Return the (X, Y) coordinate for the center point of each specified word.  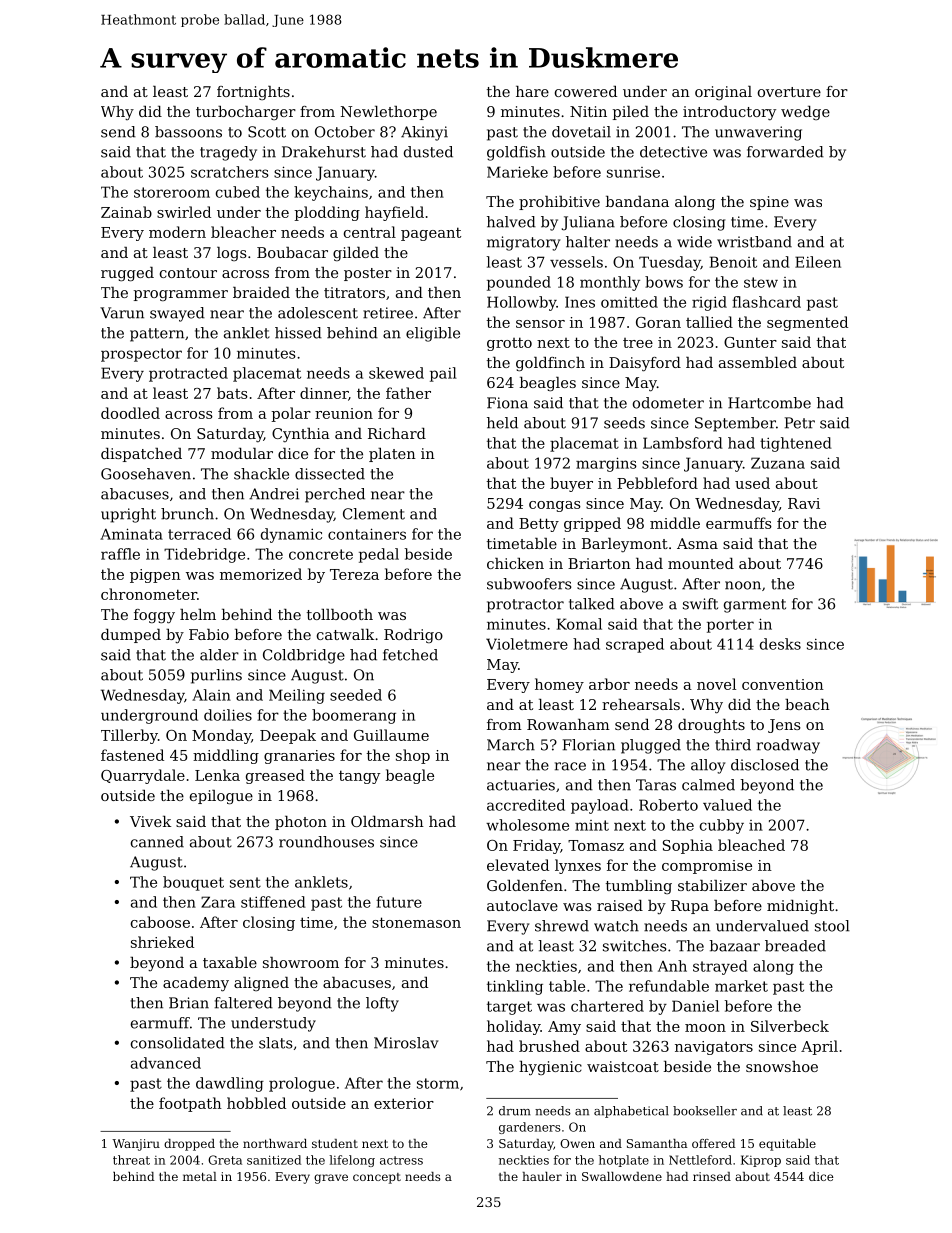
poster (368, 274)
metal (200, 1176)
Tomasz (596, 845)
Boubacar (292, 252)
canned (157, 842)
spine (769, 203)
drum (515, 1111)
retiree (388, 313)
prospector (141, 355)
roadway (788, 746)
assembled (758, 362)
